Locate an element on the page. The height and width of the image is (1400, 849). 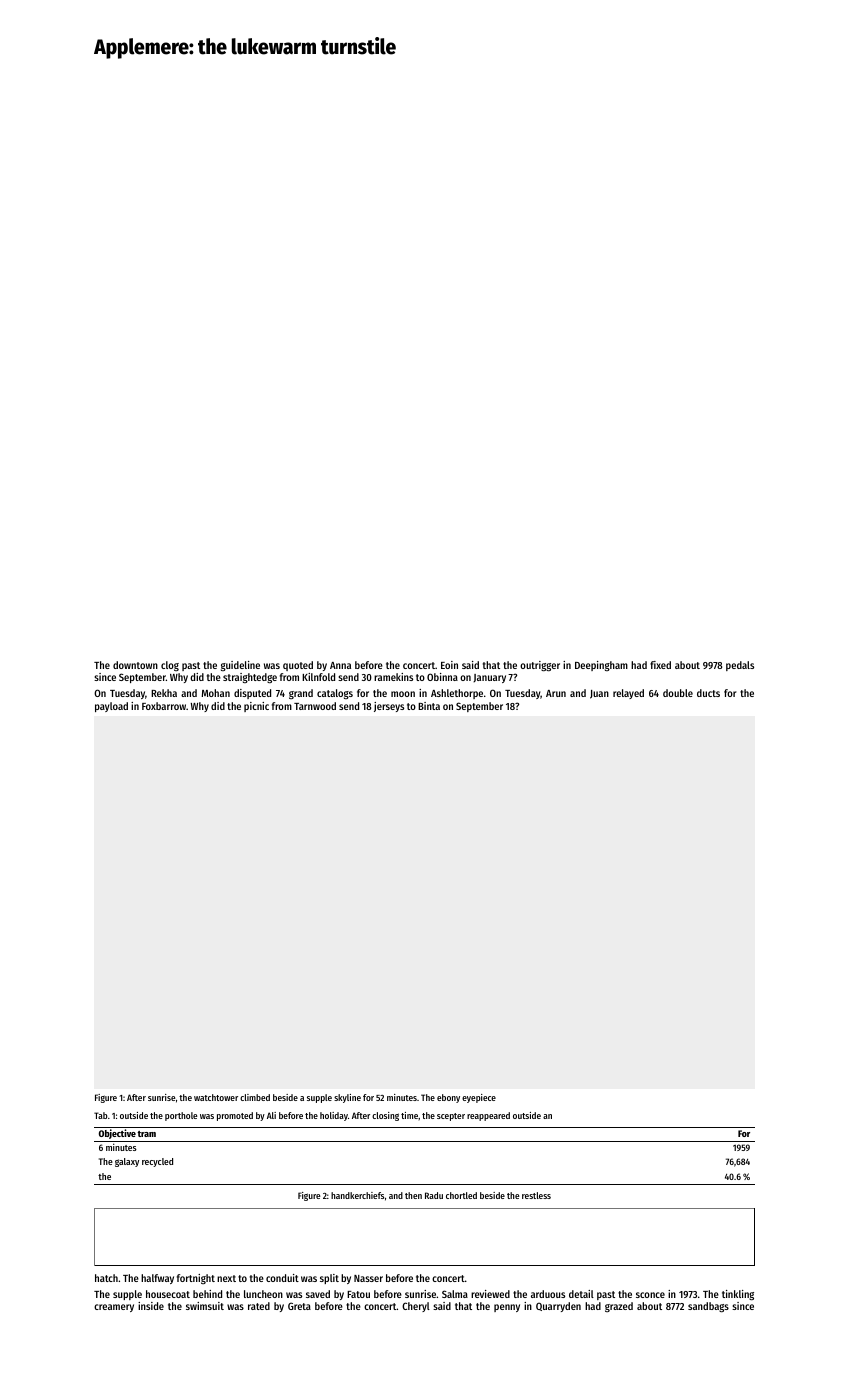
Binta is located at coordinates (429, 706).
